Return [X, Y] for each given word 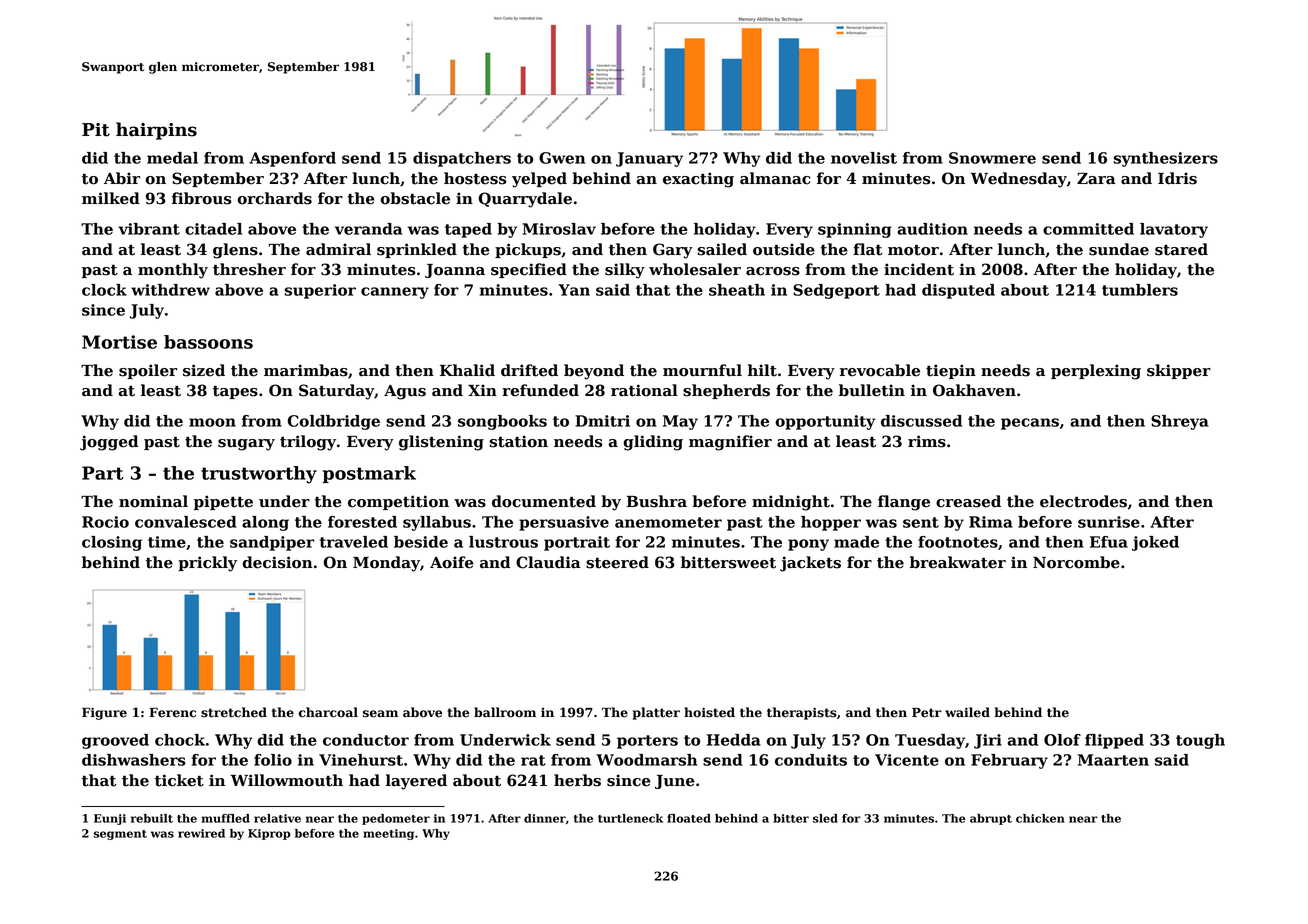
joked [1155, 543]
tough [1200, 741]
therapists [802, 713]
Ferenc [172, 713]
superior [320, 291]
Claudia [548, 562]
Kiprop [269, 834]
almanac [775, 178]
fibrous [202, 198]
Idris [1177, 178]
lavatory [1174, 230]
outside [784, 249]
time [167, 542]
